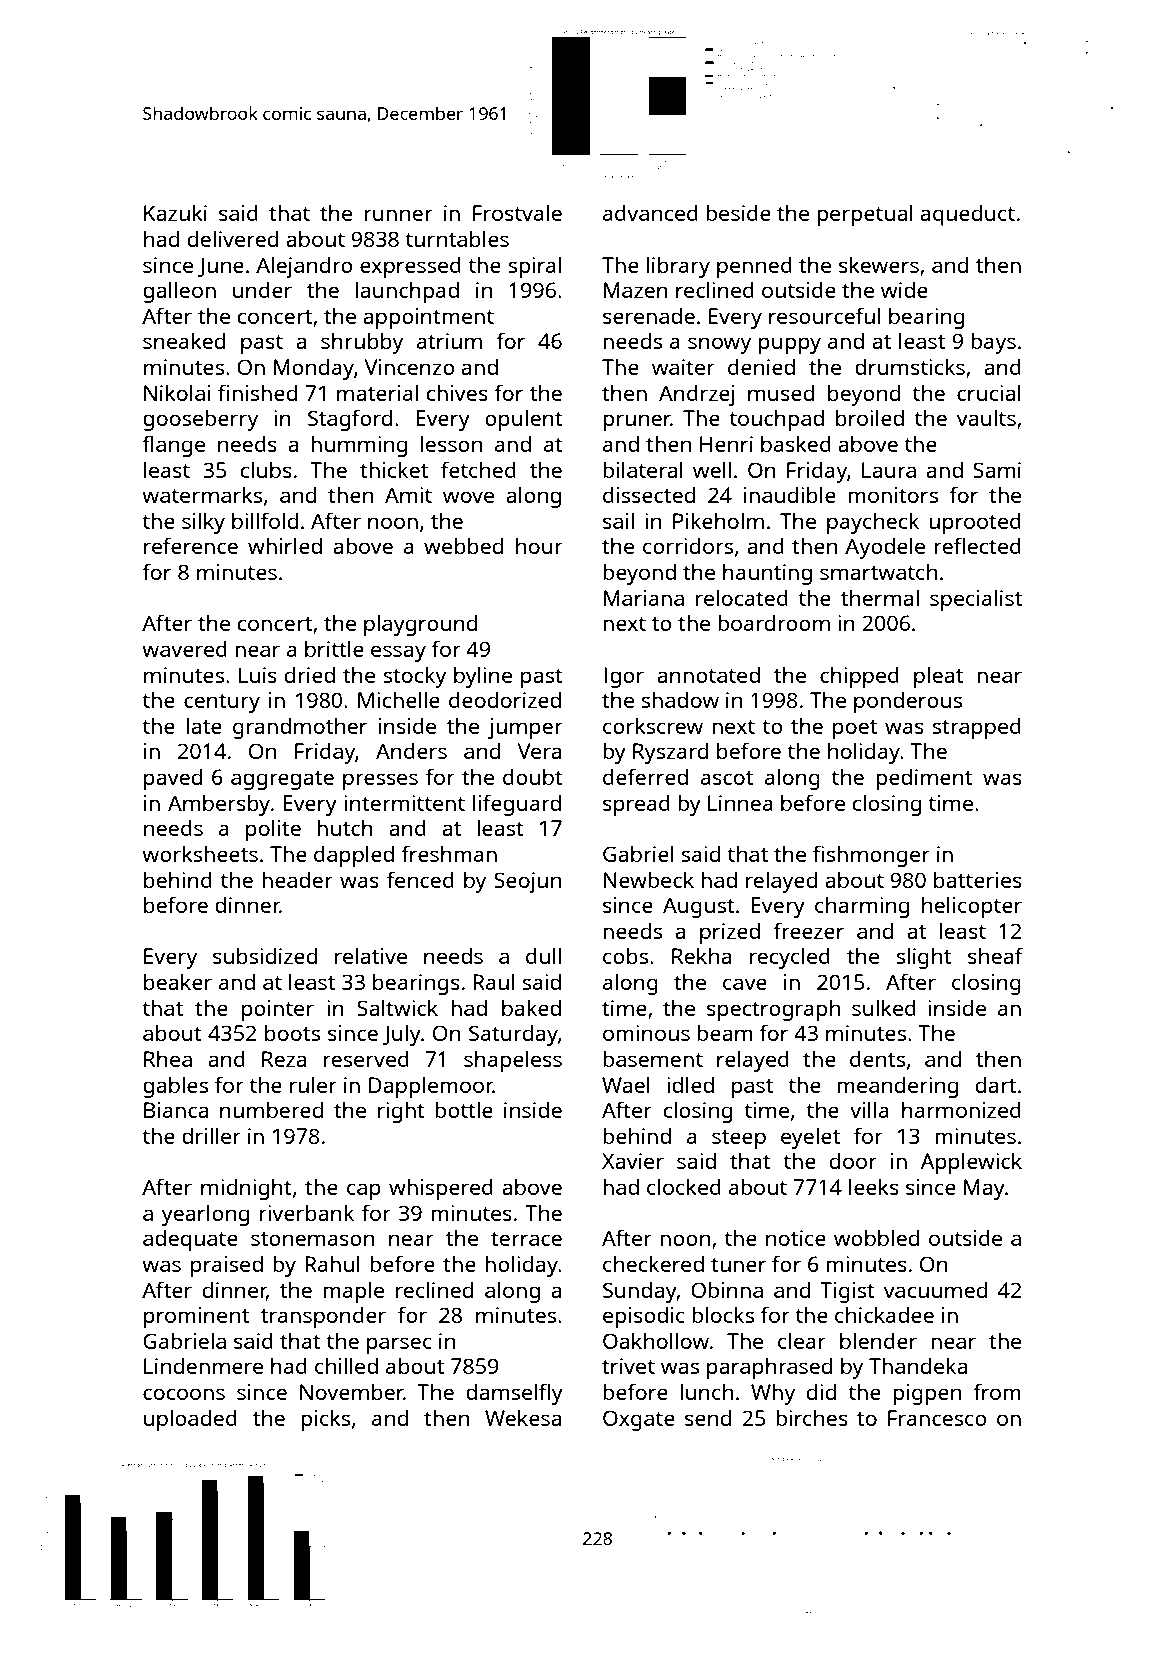 The height and width of the page is (1654, 1165). I want to click on serenade, so click(649, 316).
